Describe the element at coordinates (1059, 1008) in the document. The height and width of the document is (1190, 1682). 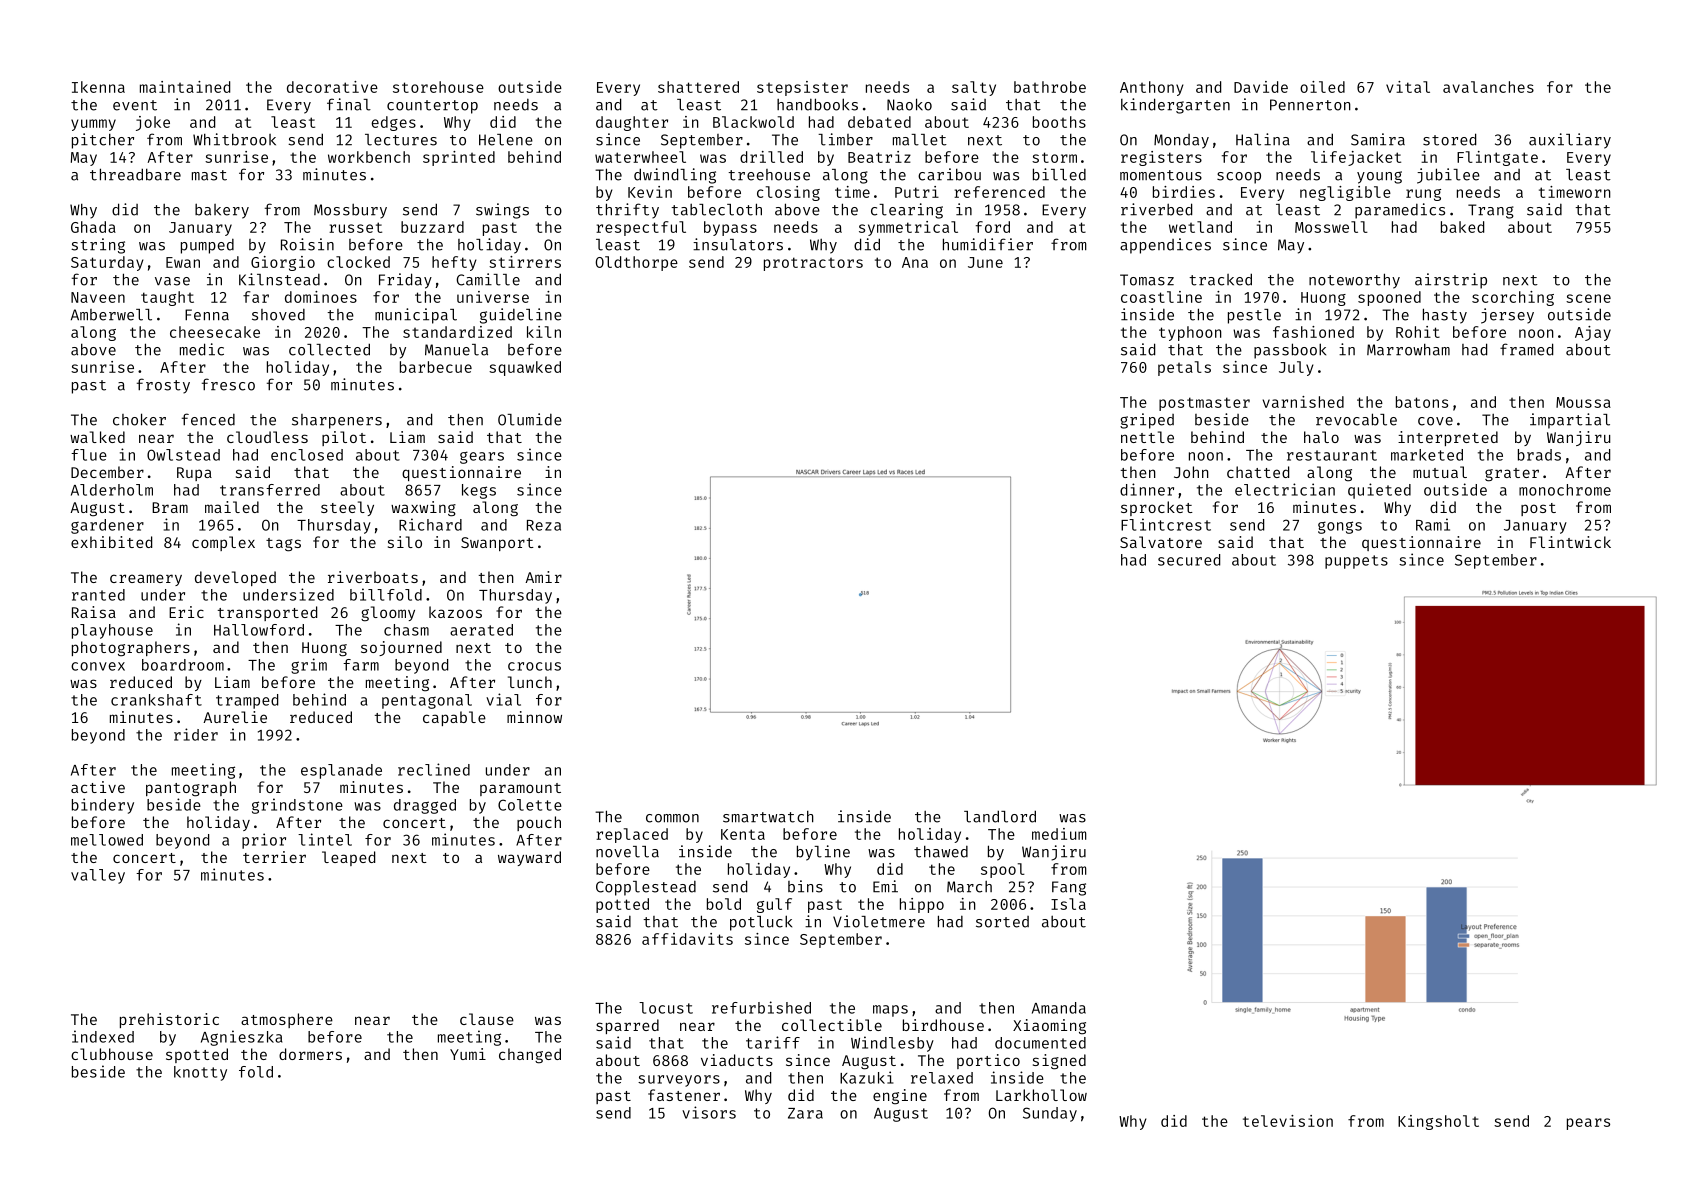
I see `Amanda` at that location.
